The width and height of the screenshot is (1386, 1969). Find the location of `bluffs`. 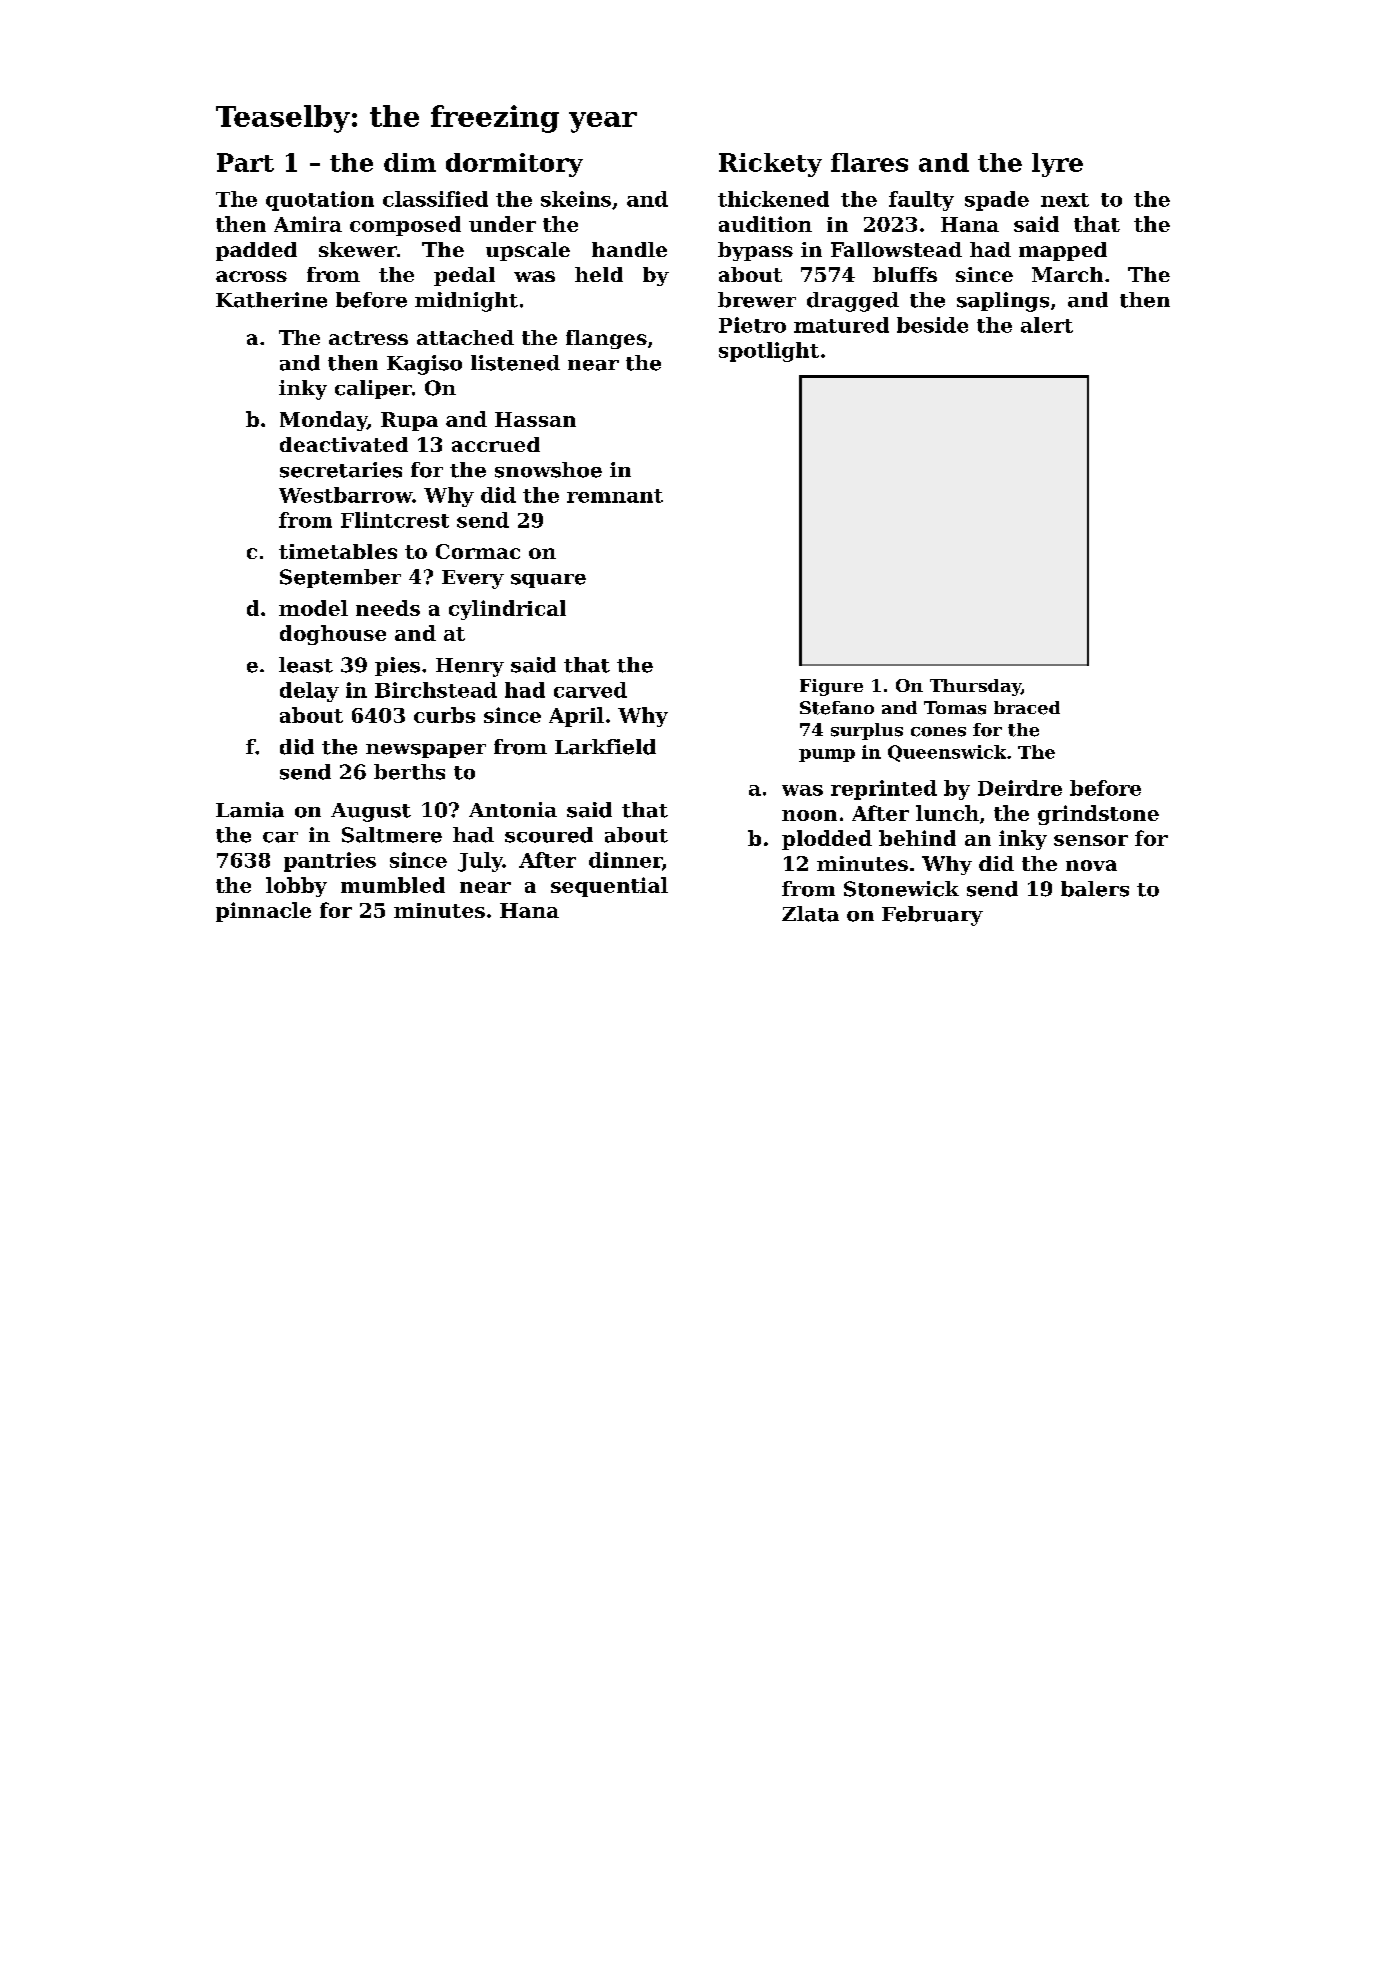

bluffs is located at coordinates (905, 274).
